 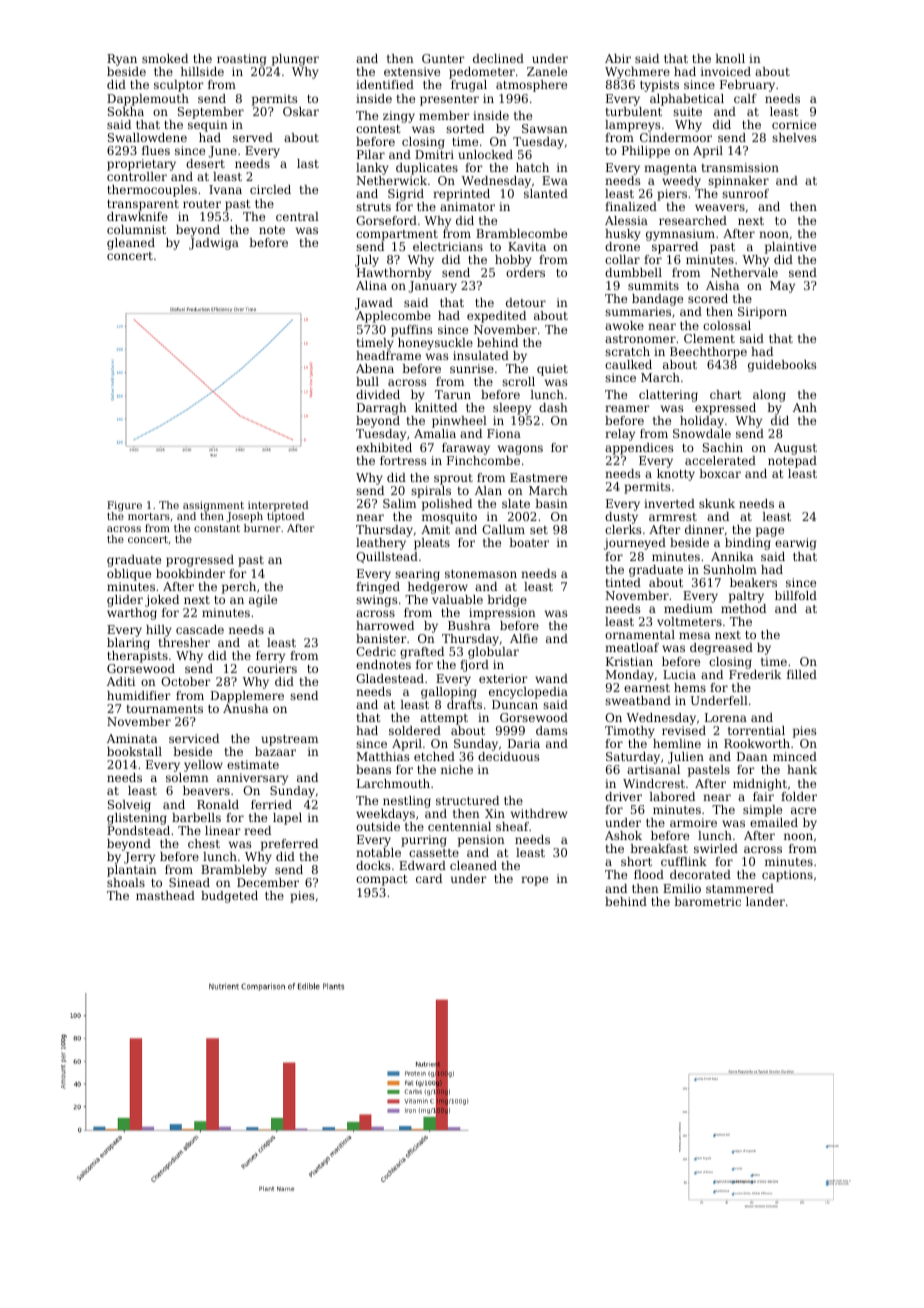 I want to click on Darragh, so click(x=382, y=409).
